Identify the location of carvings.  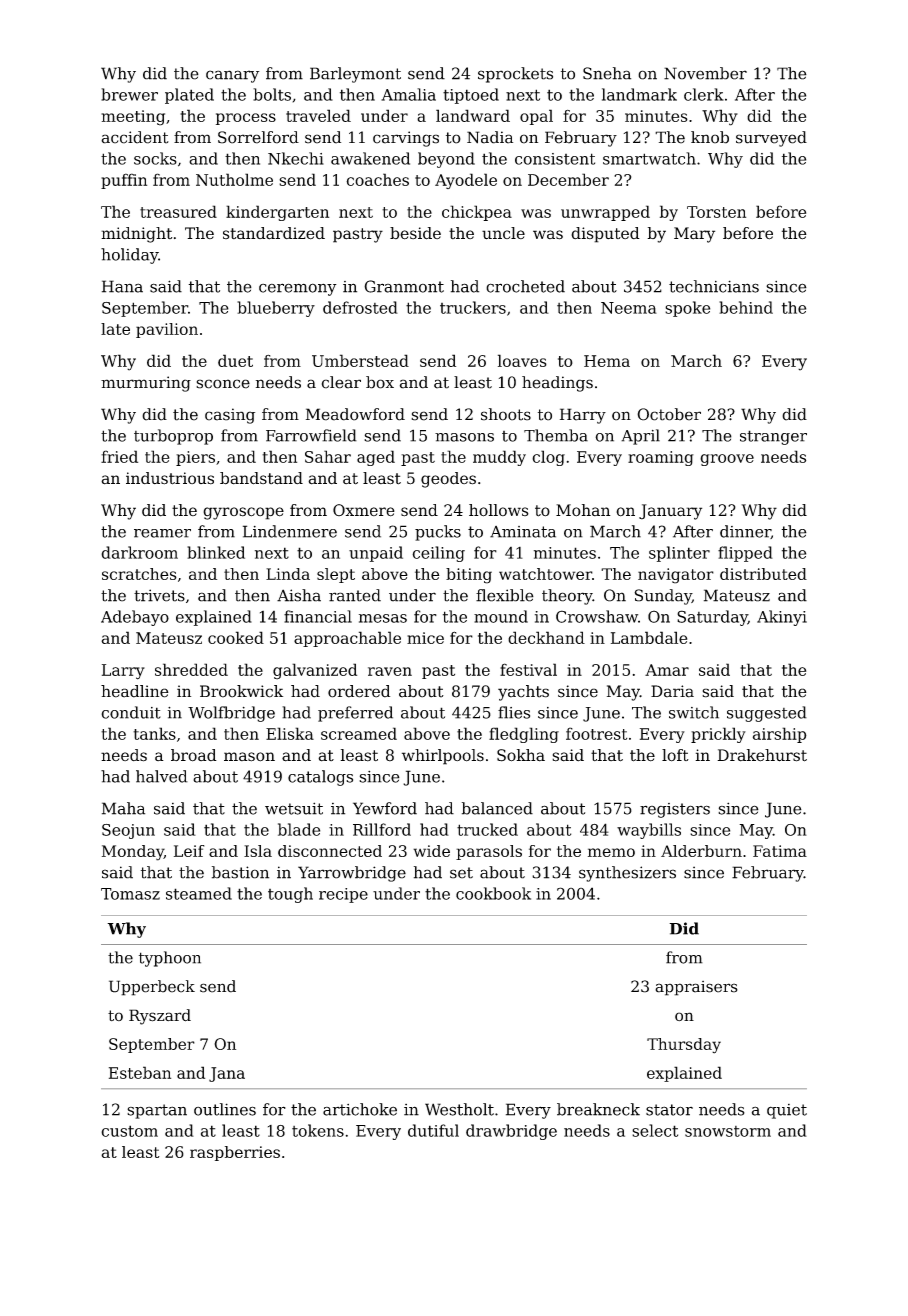
(406, 139).
